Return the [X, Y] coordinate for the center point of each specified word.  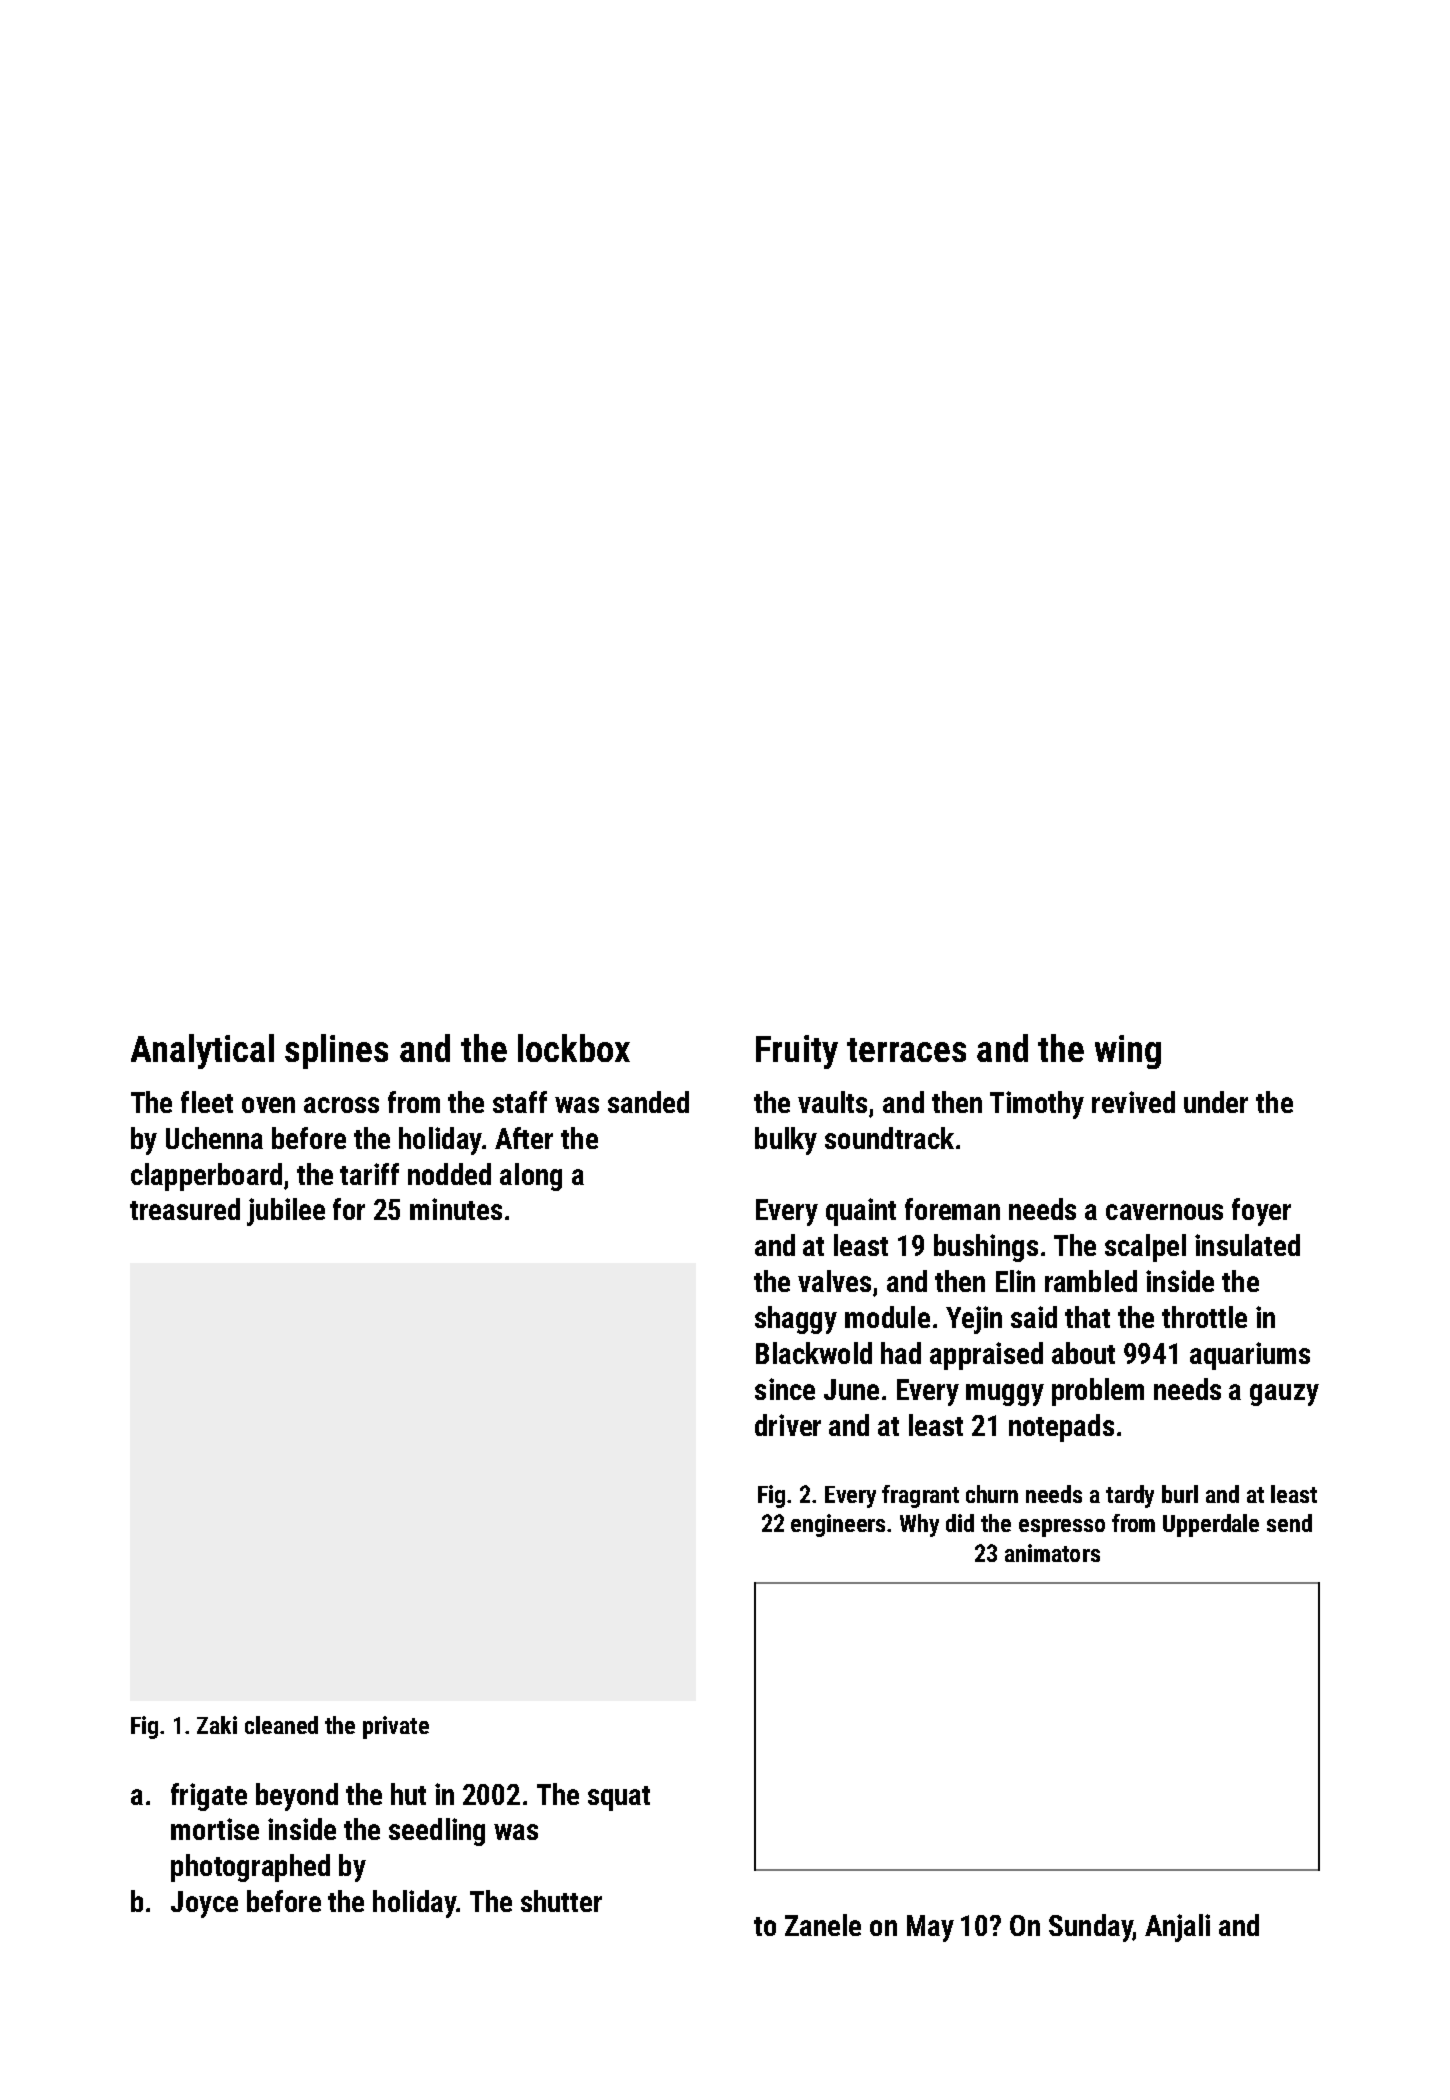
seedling [437, 1832]
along [531, 1177]
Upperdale [1211, 1525]
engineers [839, 1525]
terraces [906, 1050]
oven [268, 1105]
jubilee [286, 1212]
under [1216, 1102]
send [1289, 1523]
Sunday [1090, 1928]
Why [919, 1525]
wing [1128, 1052]
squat [619, 1798]
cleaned [281, 1725]
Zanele [823, 1925]
